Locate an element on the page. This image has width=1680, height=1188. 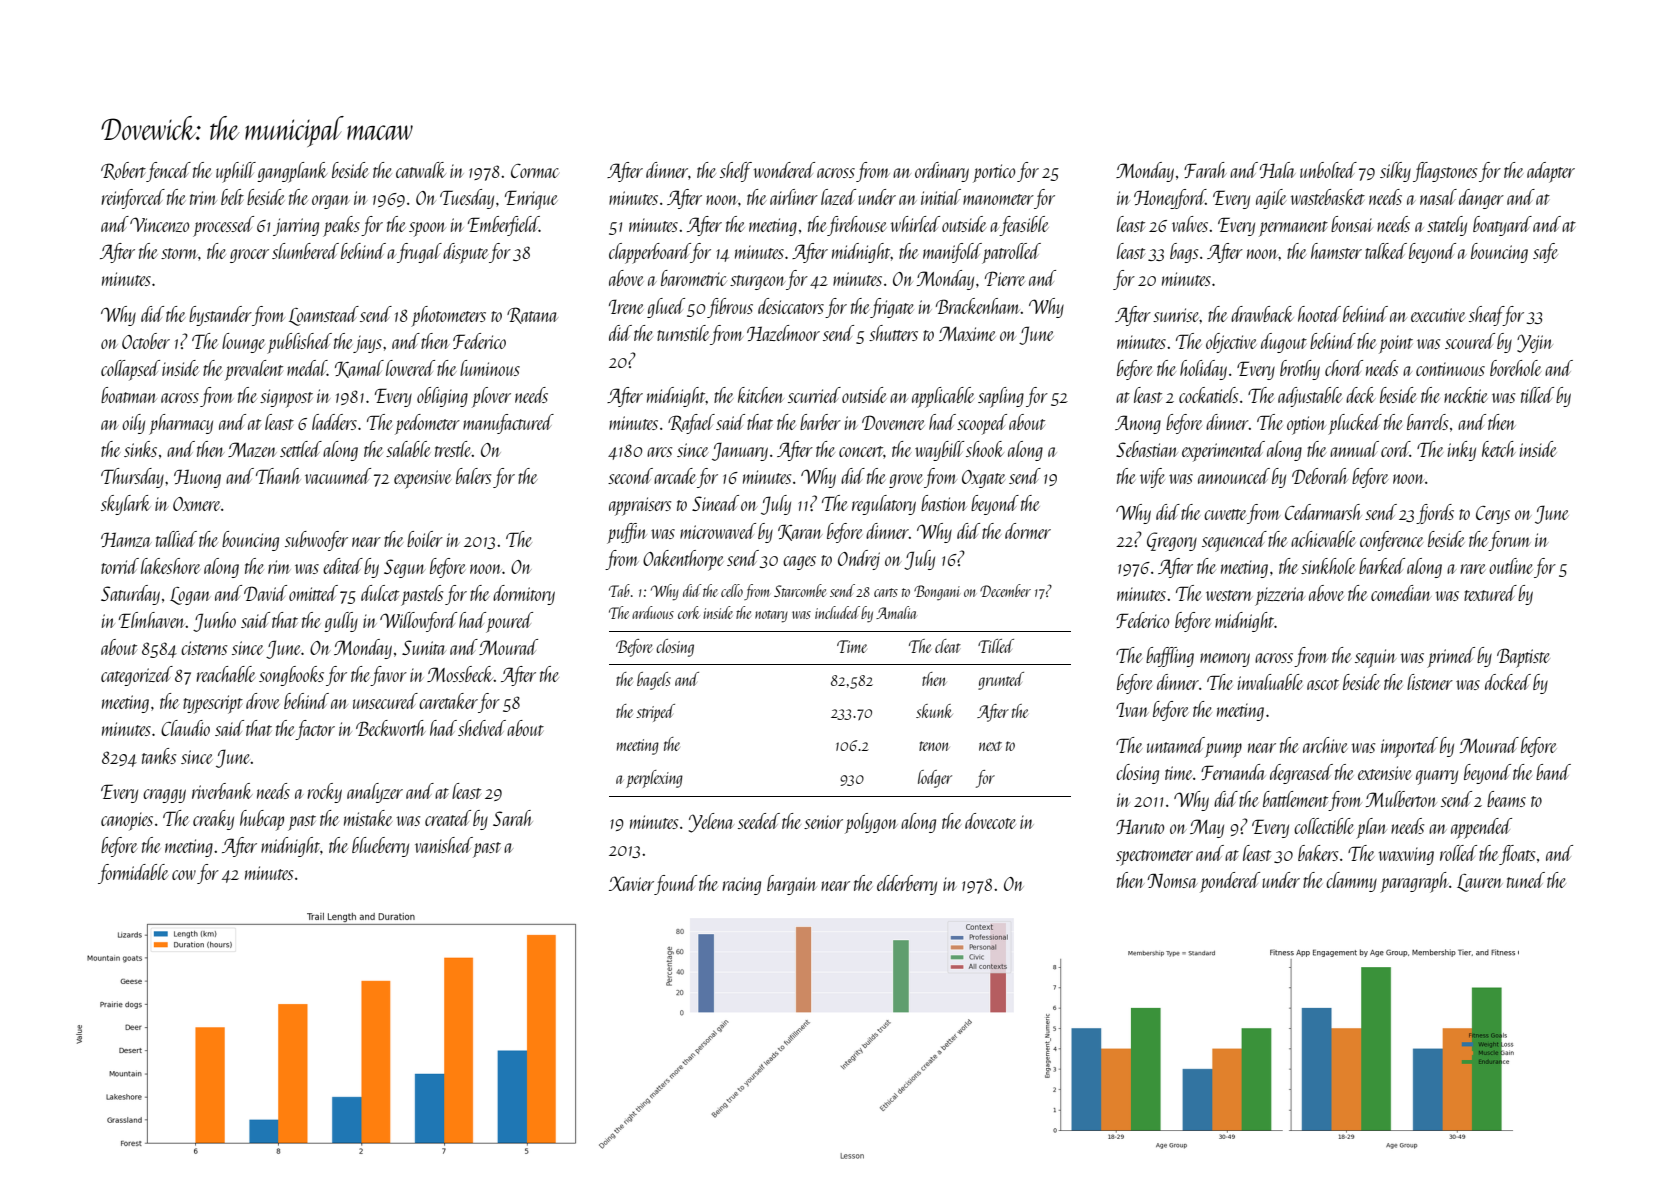
memory is located at coordinates (1225, 660).
